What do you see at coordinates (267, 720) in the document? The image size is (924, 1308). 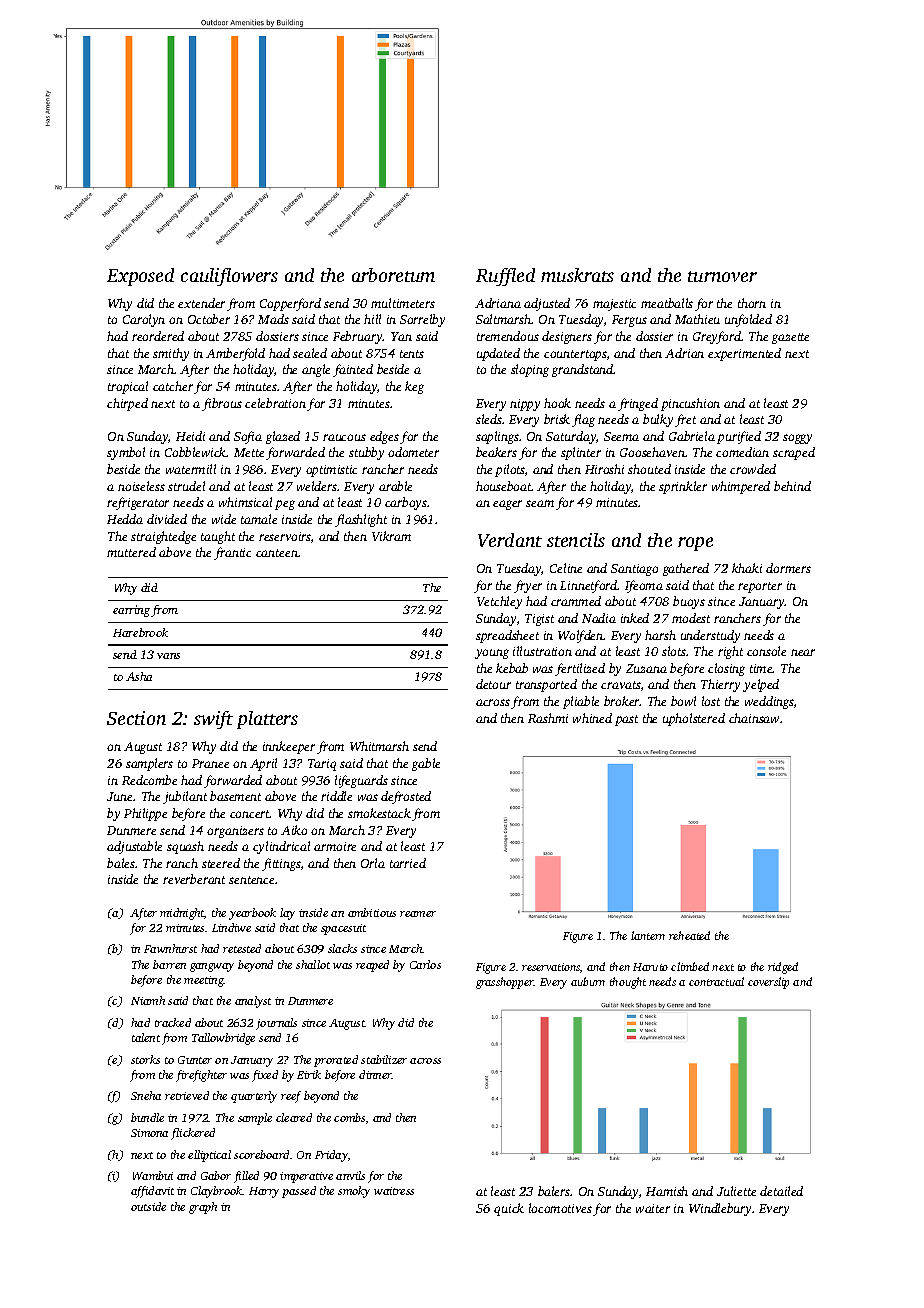 I see `platters` at bounding box center [267, 720].
